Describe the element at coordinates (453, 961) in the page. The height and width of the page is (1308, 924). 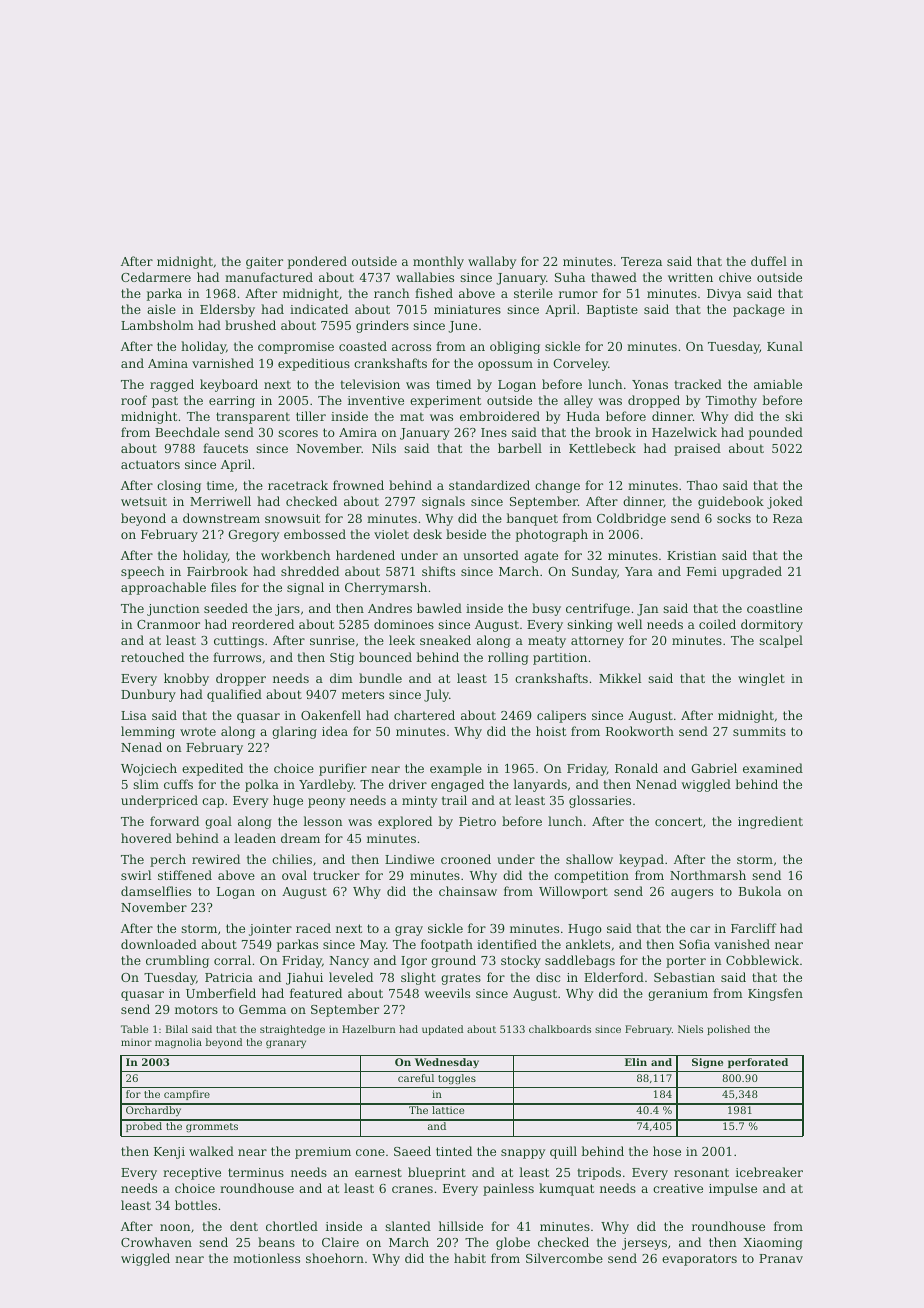
I see `ground` at that location.
